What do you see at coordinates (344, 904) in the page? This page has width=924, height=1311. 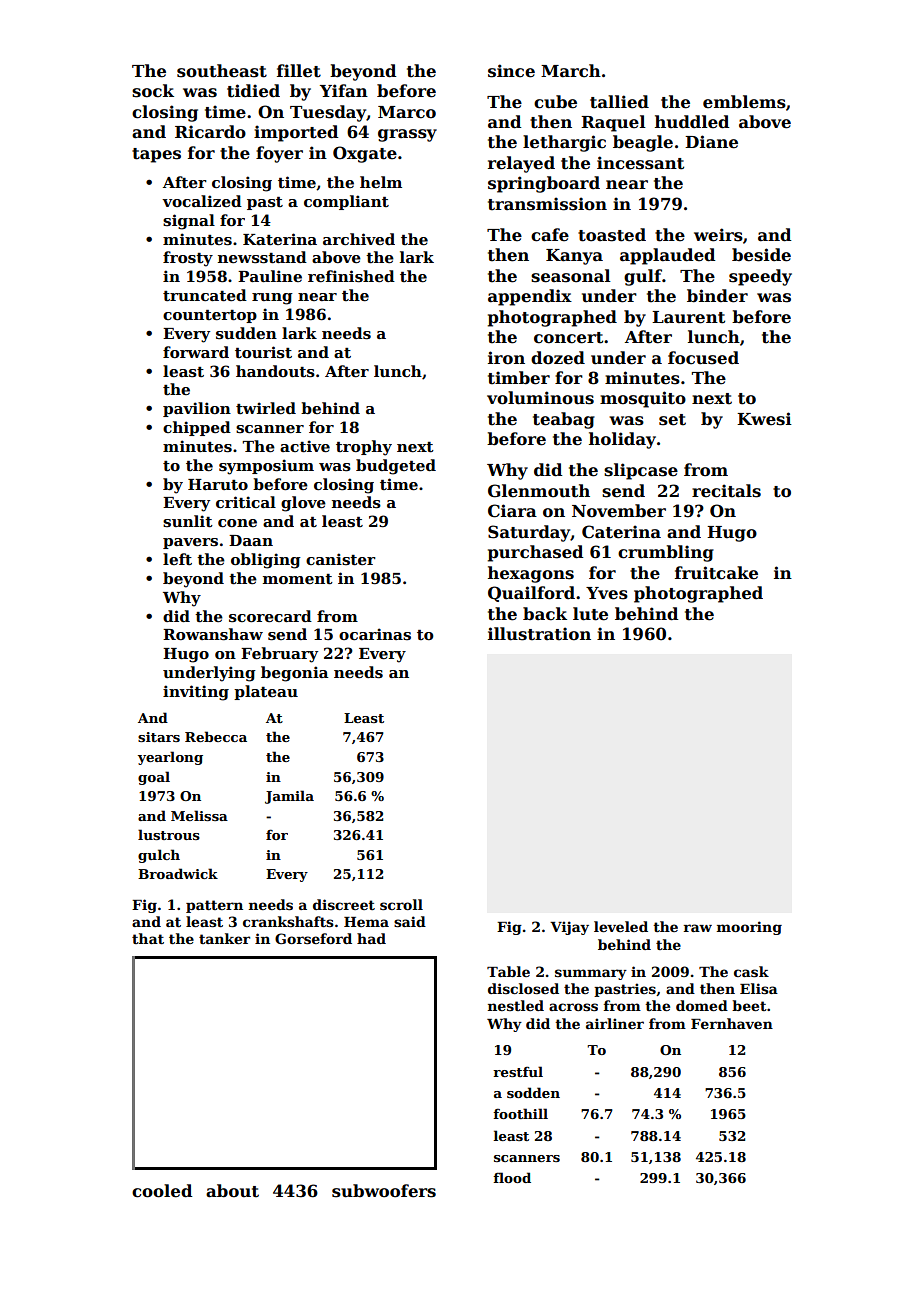 I see `discreet` at bounding box center [344, 904].
